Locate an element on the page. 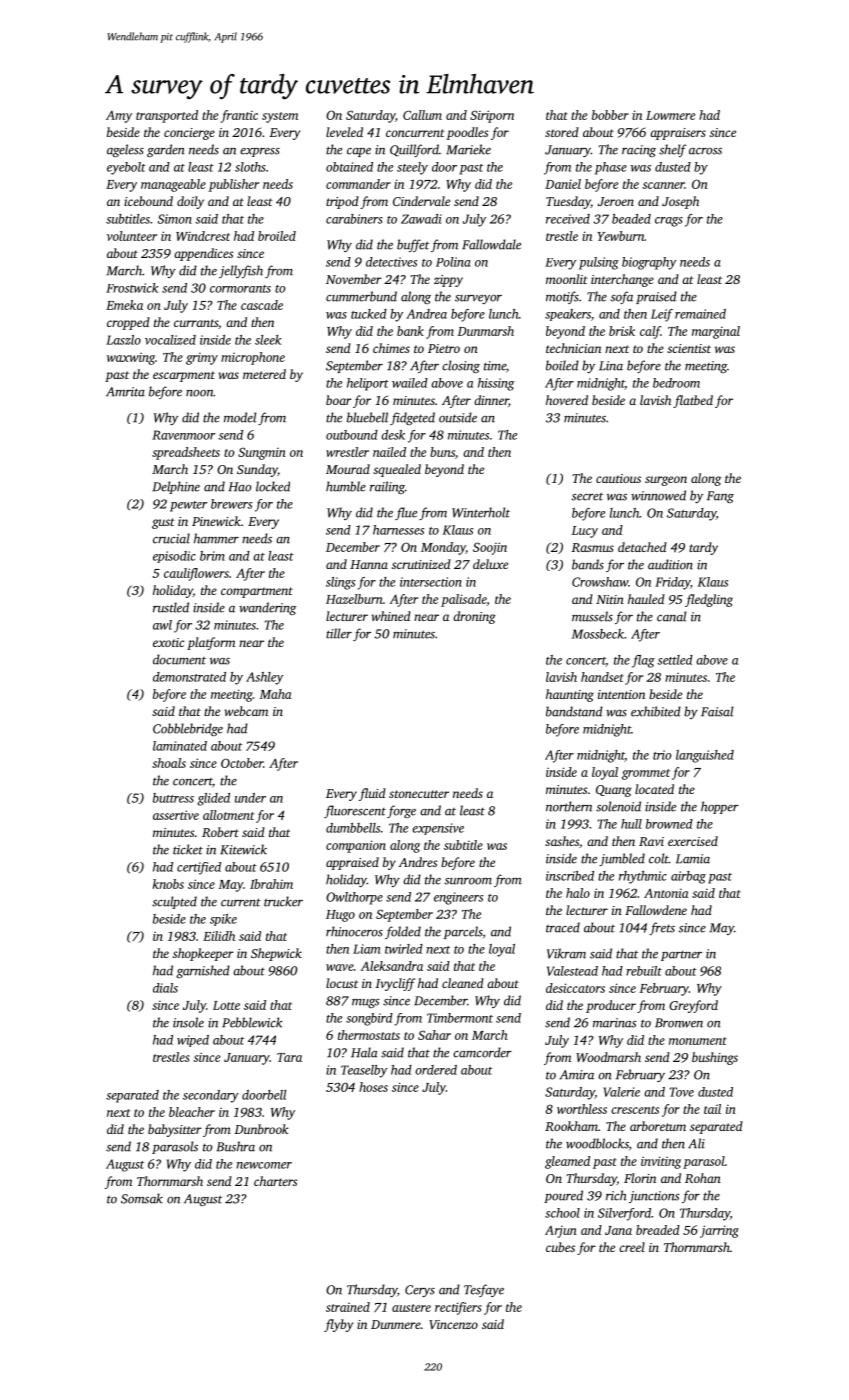  thermostats is located at coordinates (369, 1035).
